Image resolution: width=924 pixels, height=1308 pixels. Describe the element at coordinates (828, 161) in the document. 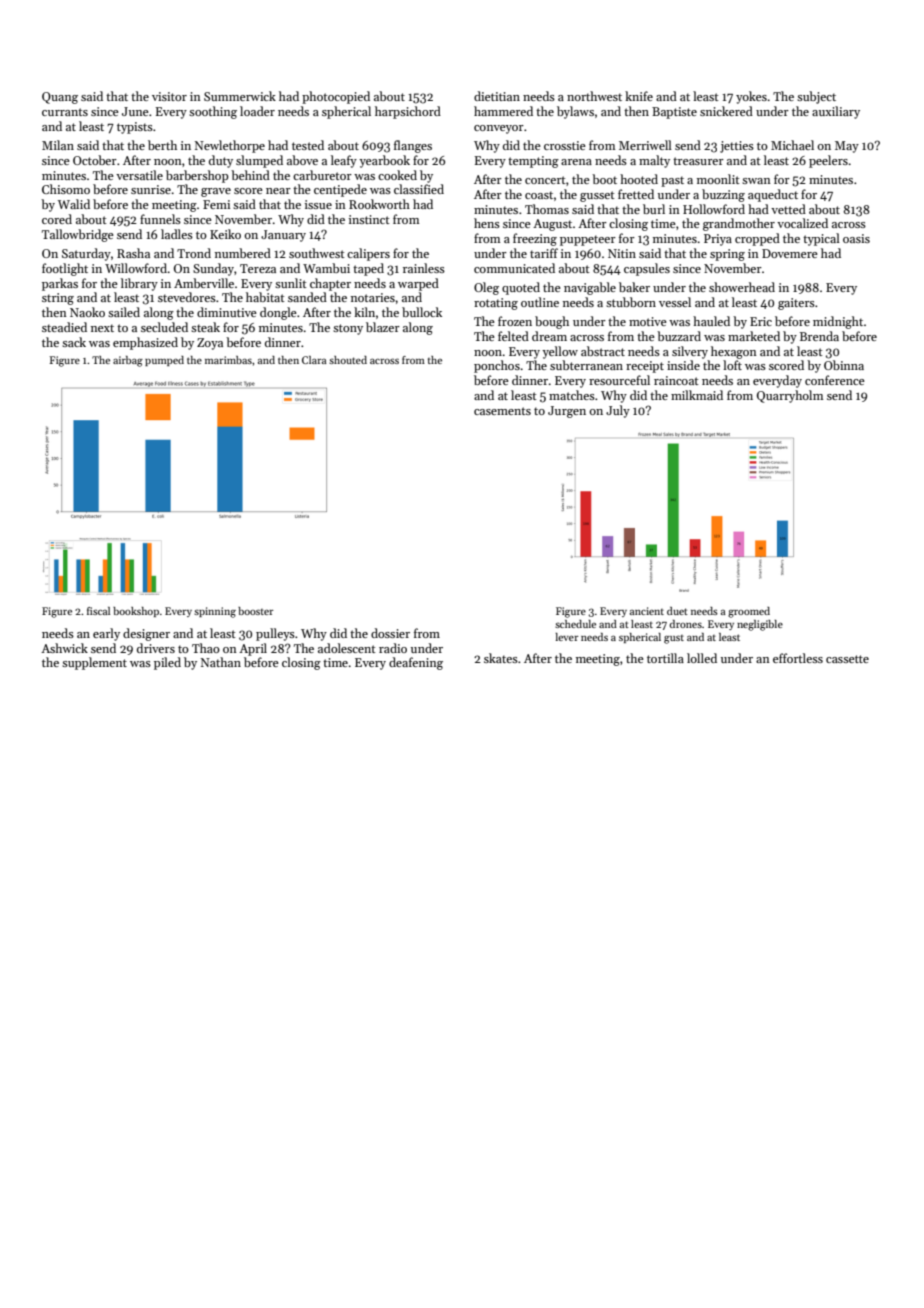

I see `peelers` at that location.
